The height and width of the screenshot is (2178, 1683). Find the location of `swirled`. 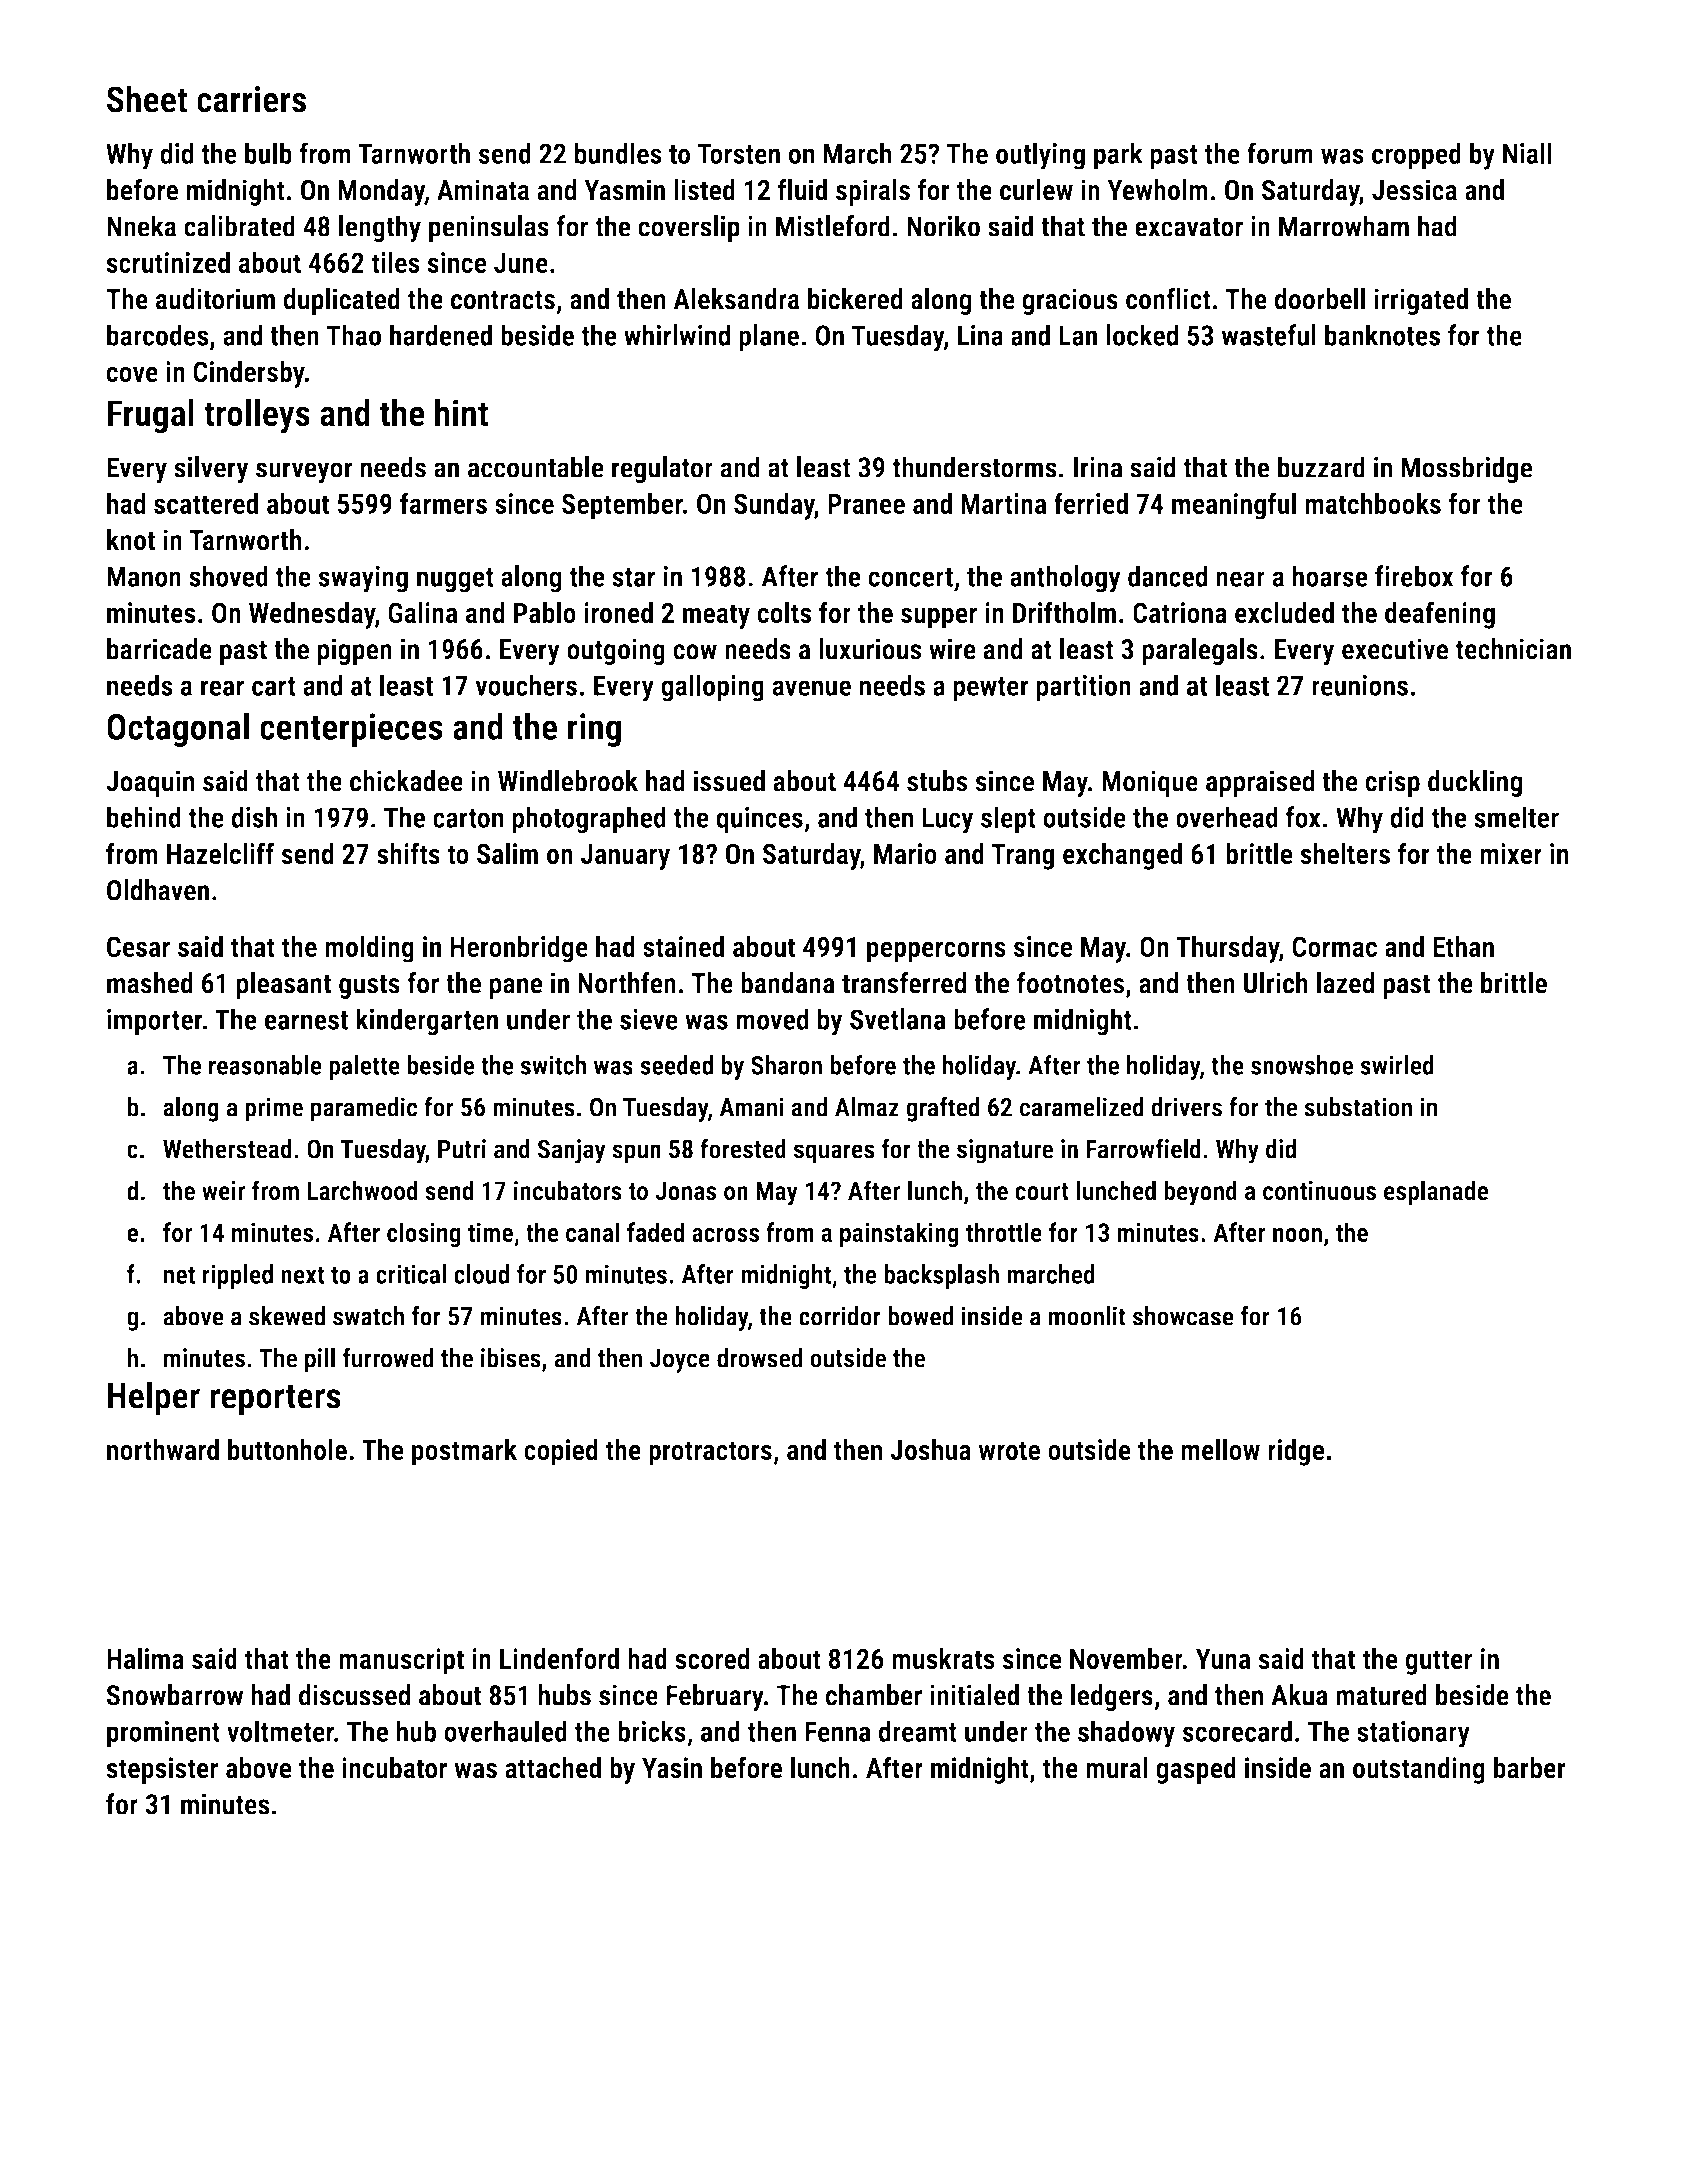

swirled is located at coordinates (1397, 1065).
